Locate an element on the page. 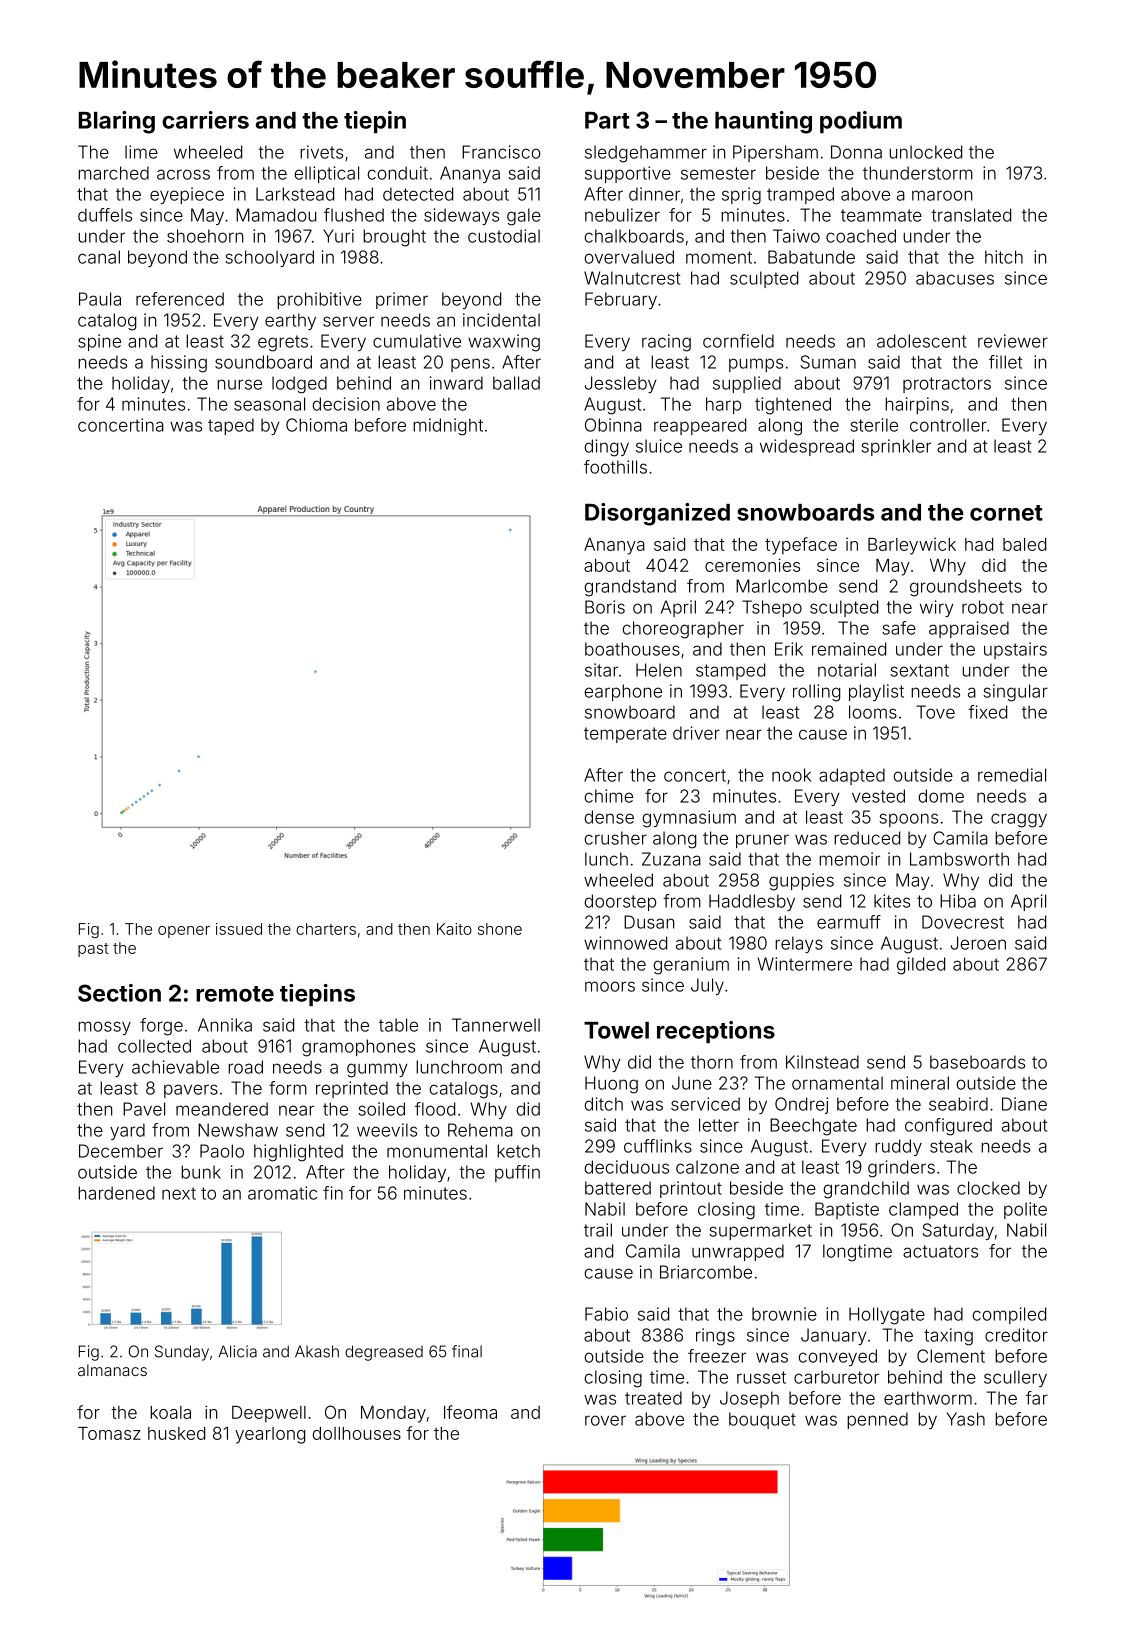  Jeroen is located at coordinates (978, 943).
